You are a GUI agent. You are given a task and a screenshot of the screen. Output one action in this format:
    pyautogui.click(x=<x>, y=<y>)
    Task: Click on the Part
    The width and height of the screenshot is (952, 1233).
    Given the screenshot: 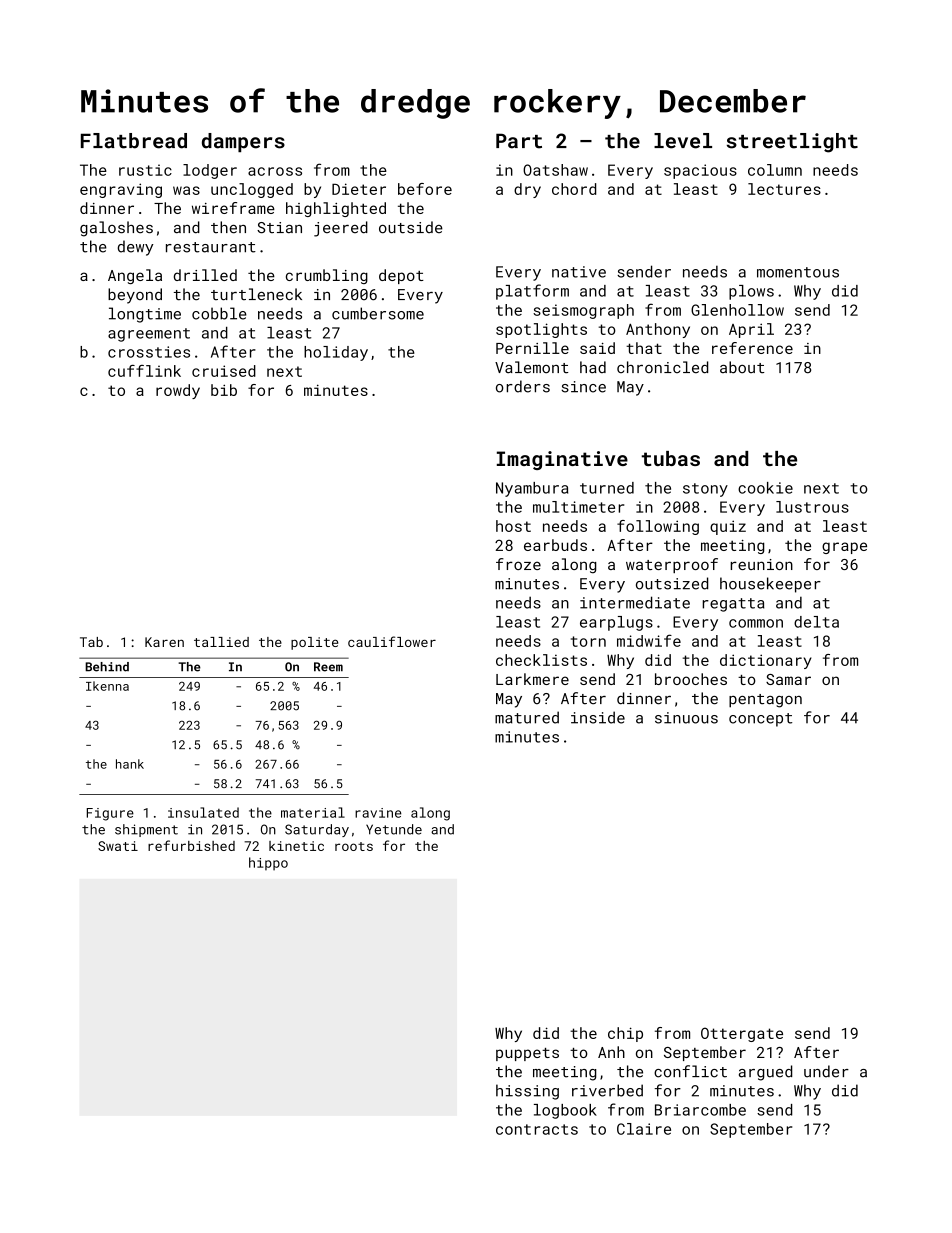 What is the action you would take?
    pyautogui.click(x=519, y=141)
